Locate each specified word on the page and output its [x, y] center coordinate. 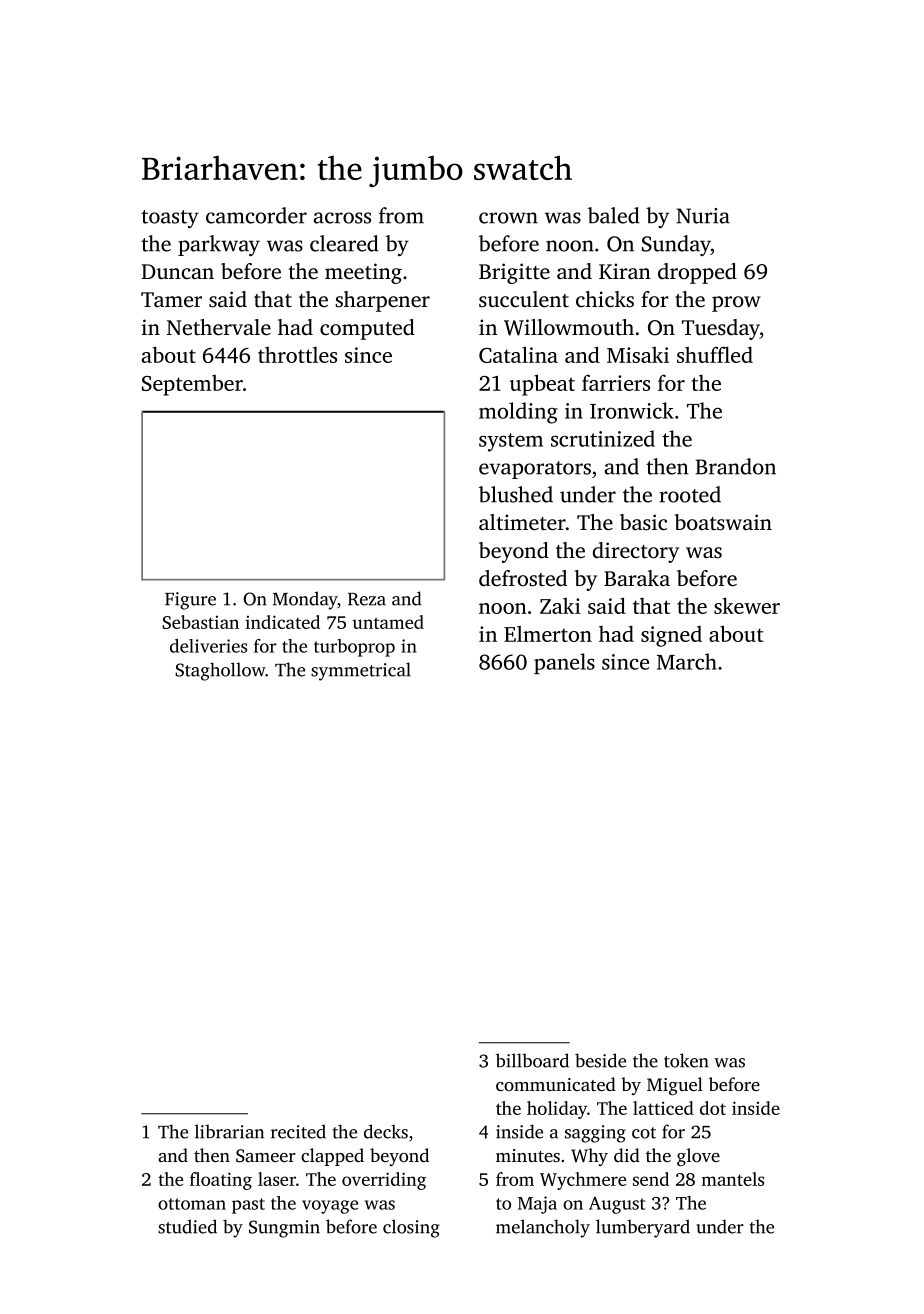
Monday [305, 600]
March [687, 661]
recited [298, 1131]
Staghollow [220, 671]
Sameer [266, 1156]
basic [643, 522]
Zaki [560, 606]
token [686, 1060]
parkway [219, 245]
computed [367, 329]
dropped [697, 273]
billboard [532, 1060]
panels [564, 663]
